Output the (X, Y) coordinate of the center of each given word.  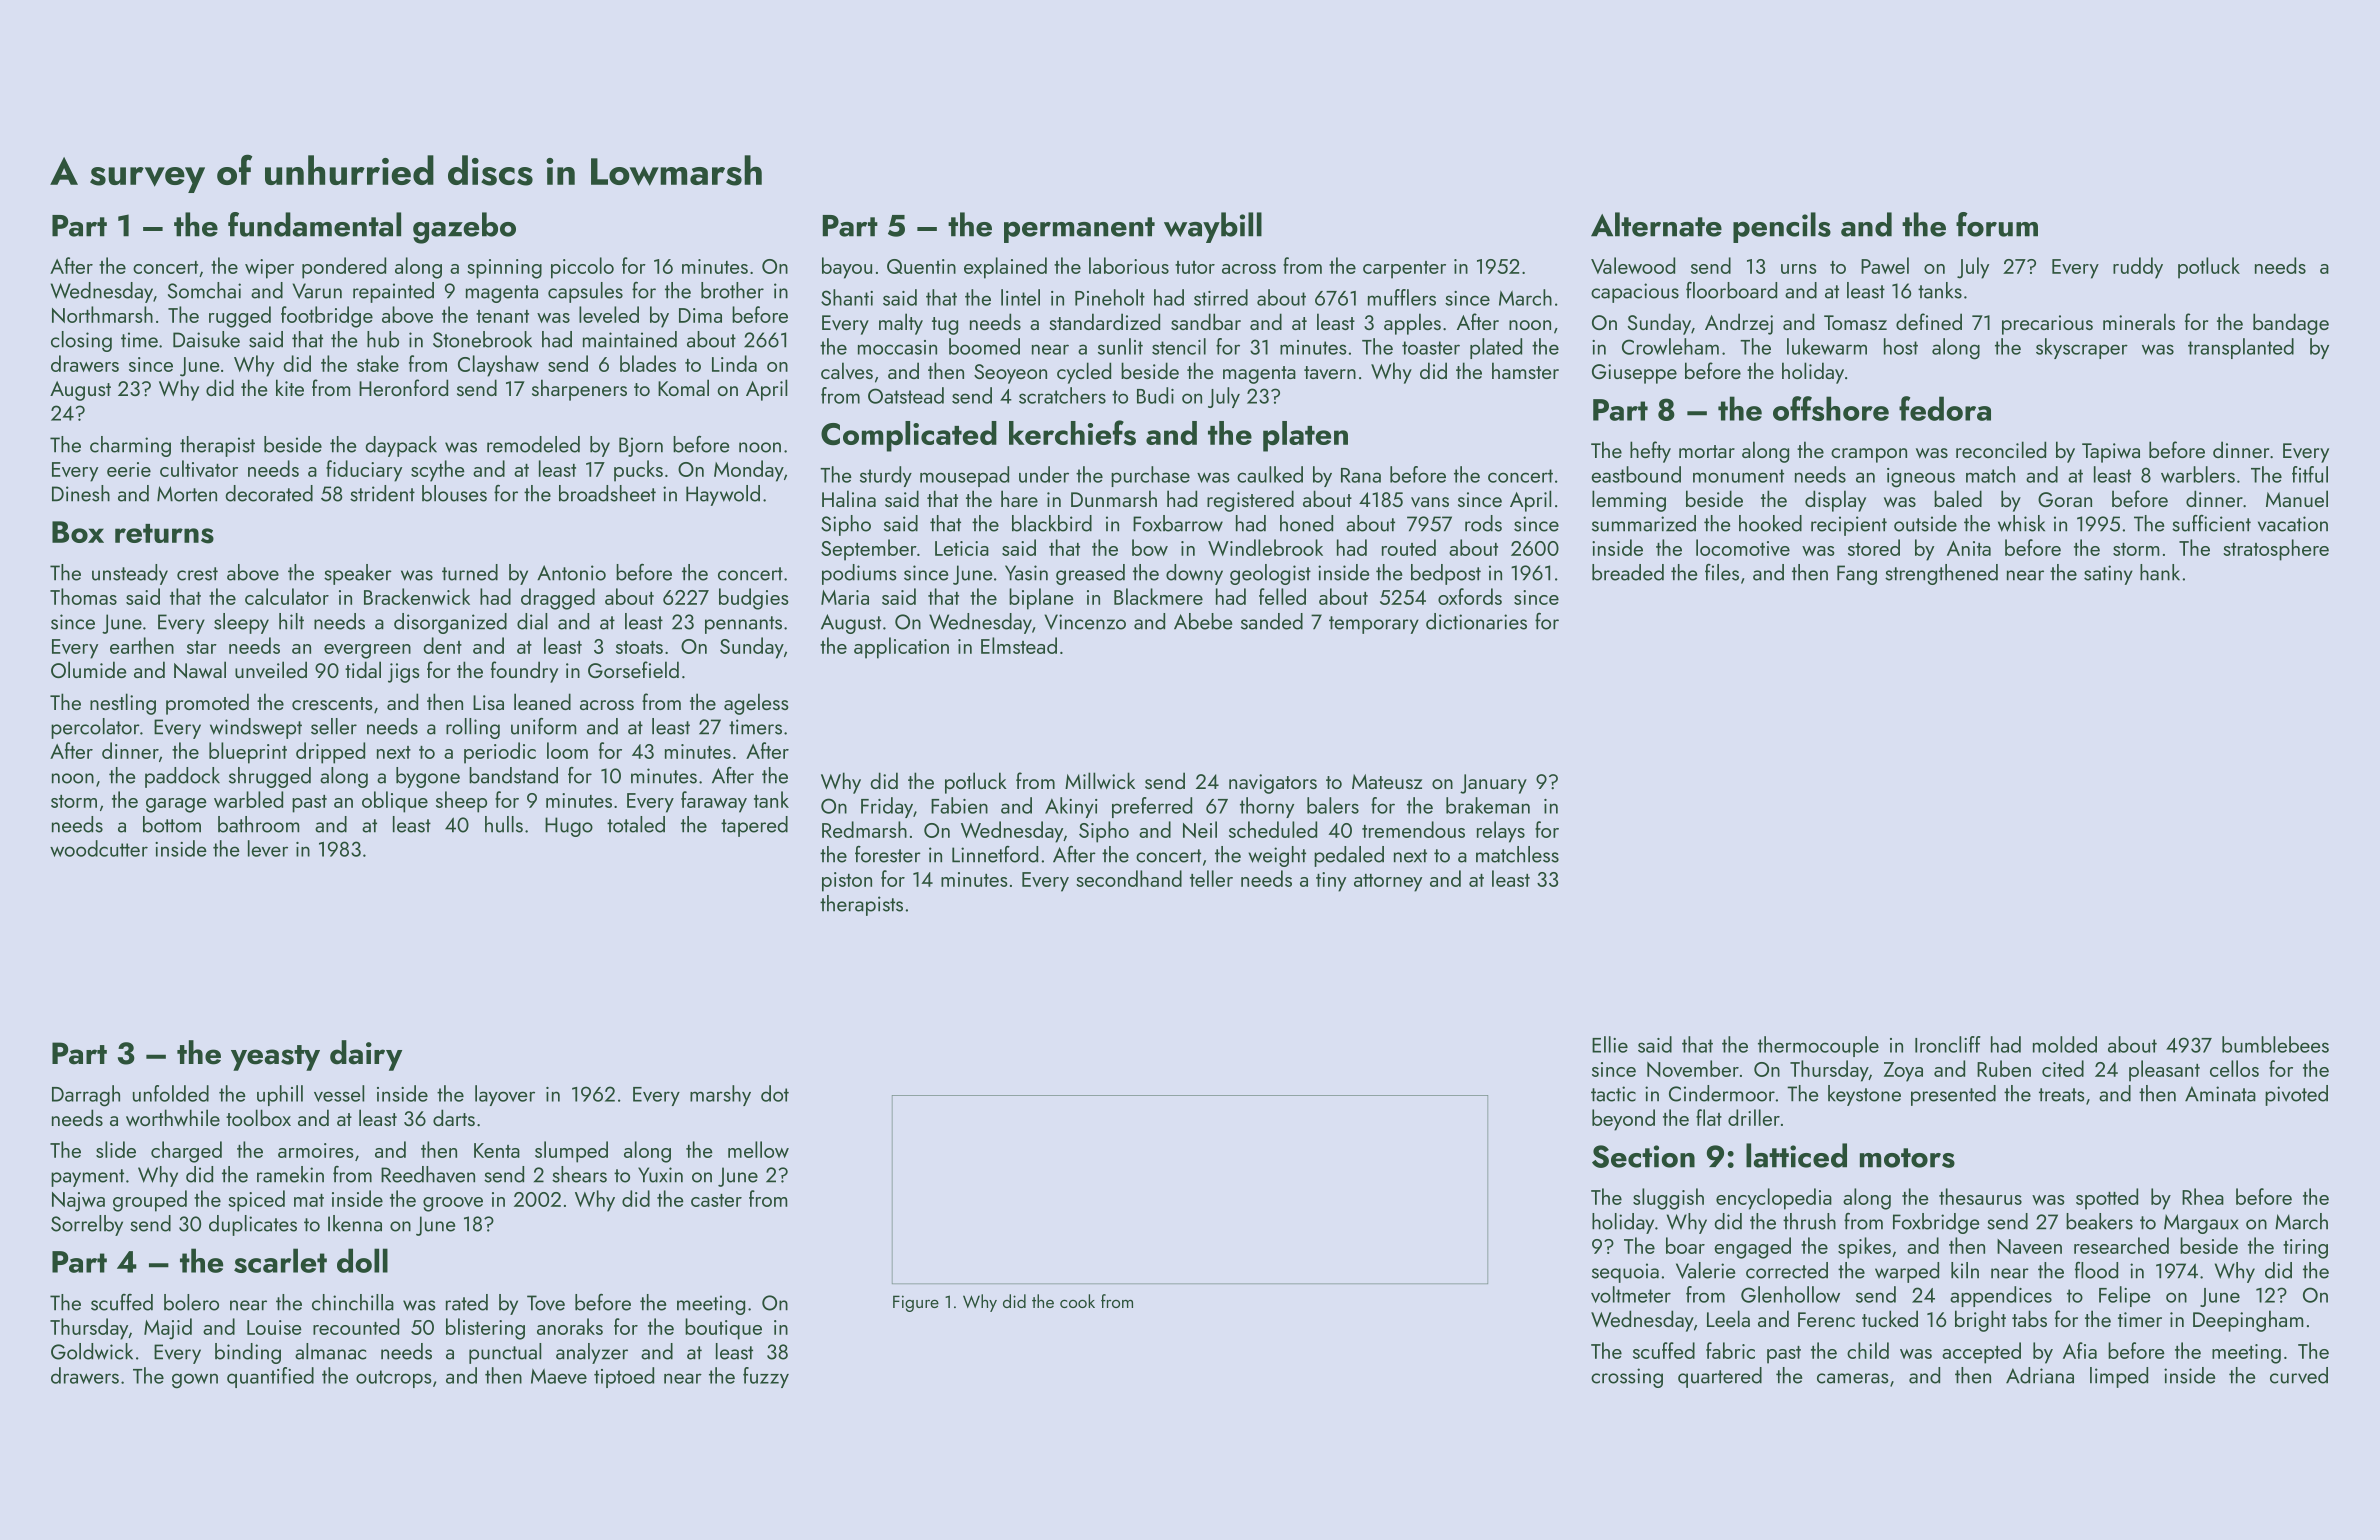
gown (195, 1381)
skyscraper (2082, 348)
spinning (504, 269)
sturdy (886, 476)
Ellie (1610, 1044)
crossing (1627, 1378)
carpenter (1404, 270)
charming (130, 446)
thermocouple (1818, 1046)
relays (1501, 832)
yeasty (275, 1058)
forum (1997, 224)
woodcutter (99, 848)
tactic (1613, 1094)
